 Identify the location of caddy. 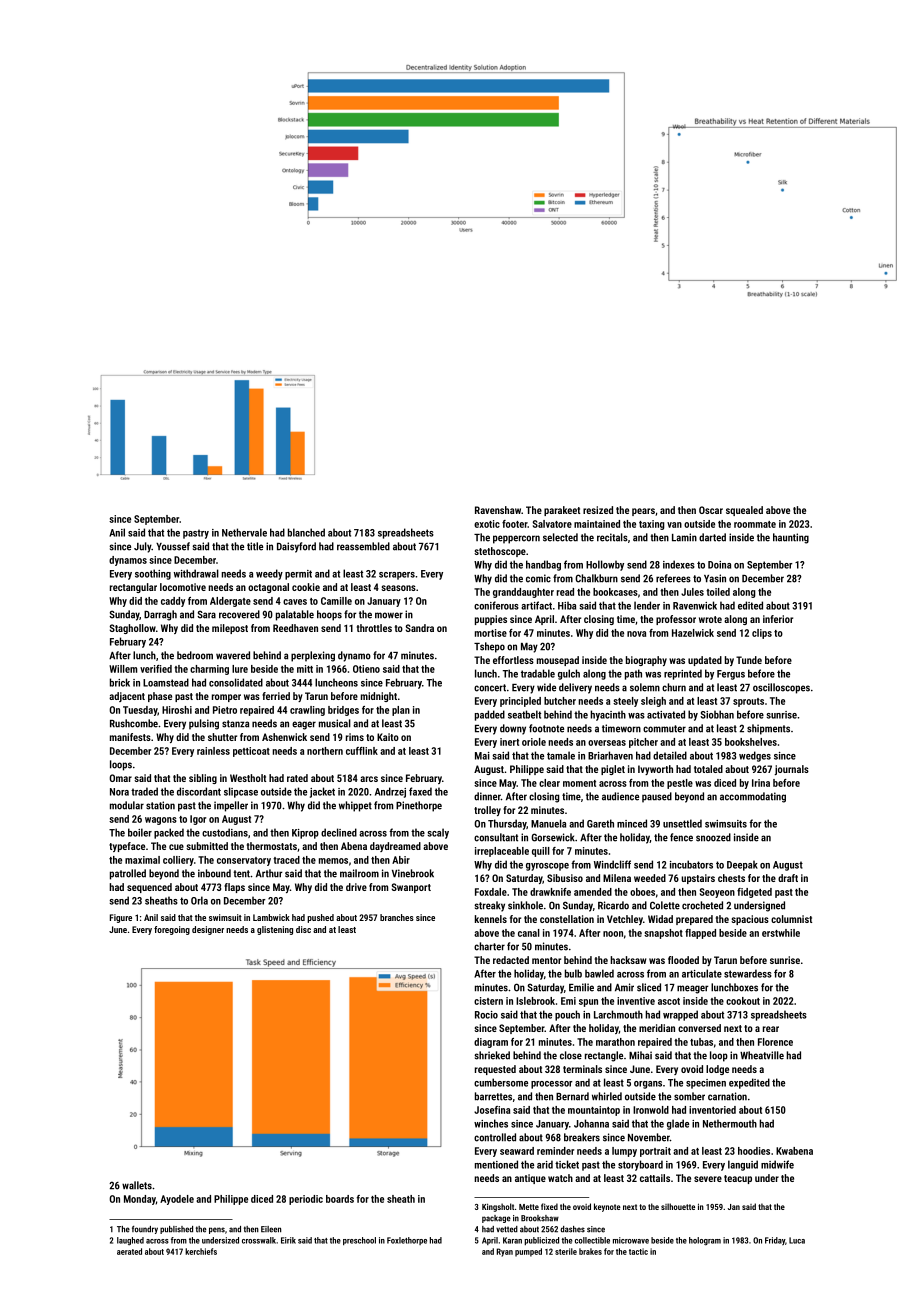
(173, 602).
